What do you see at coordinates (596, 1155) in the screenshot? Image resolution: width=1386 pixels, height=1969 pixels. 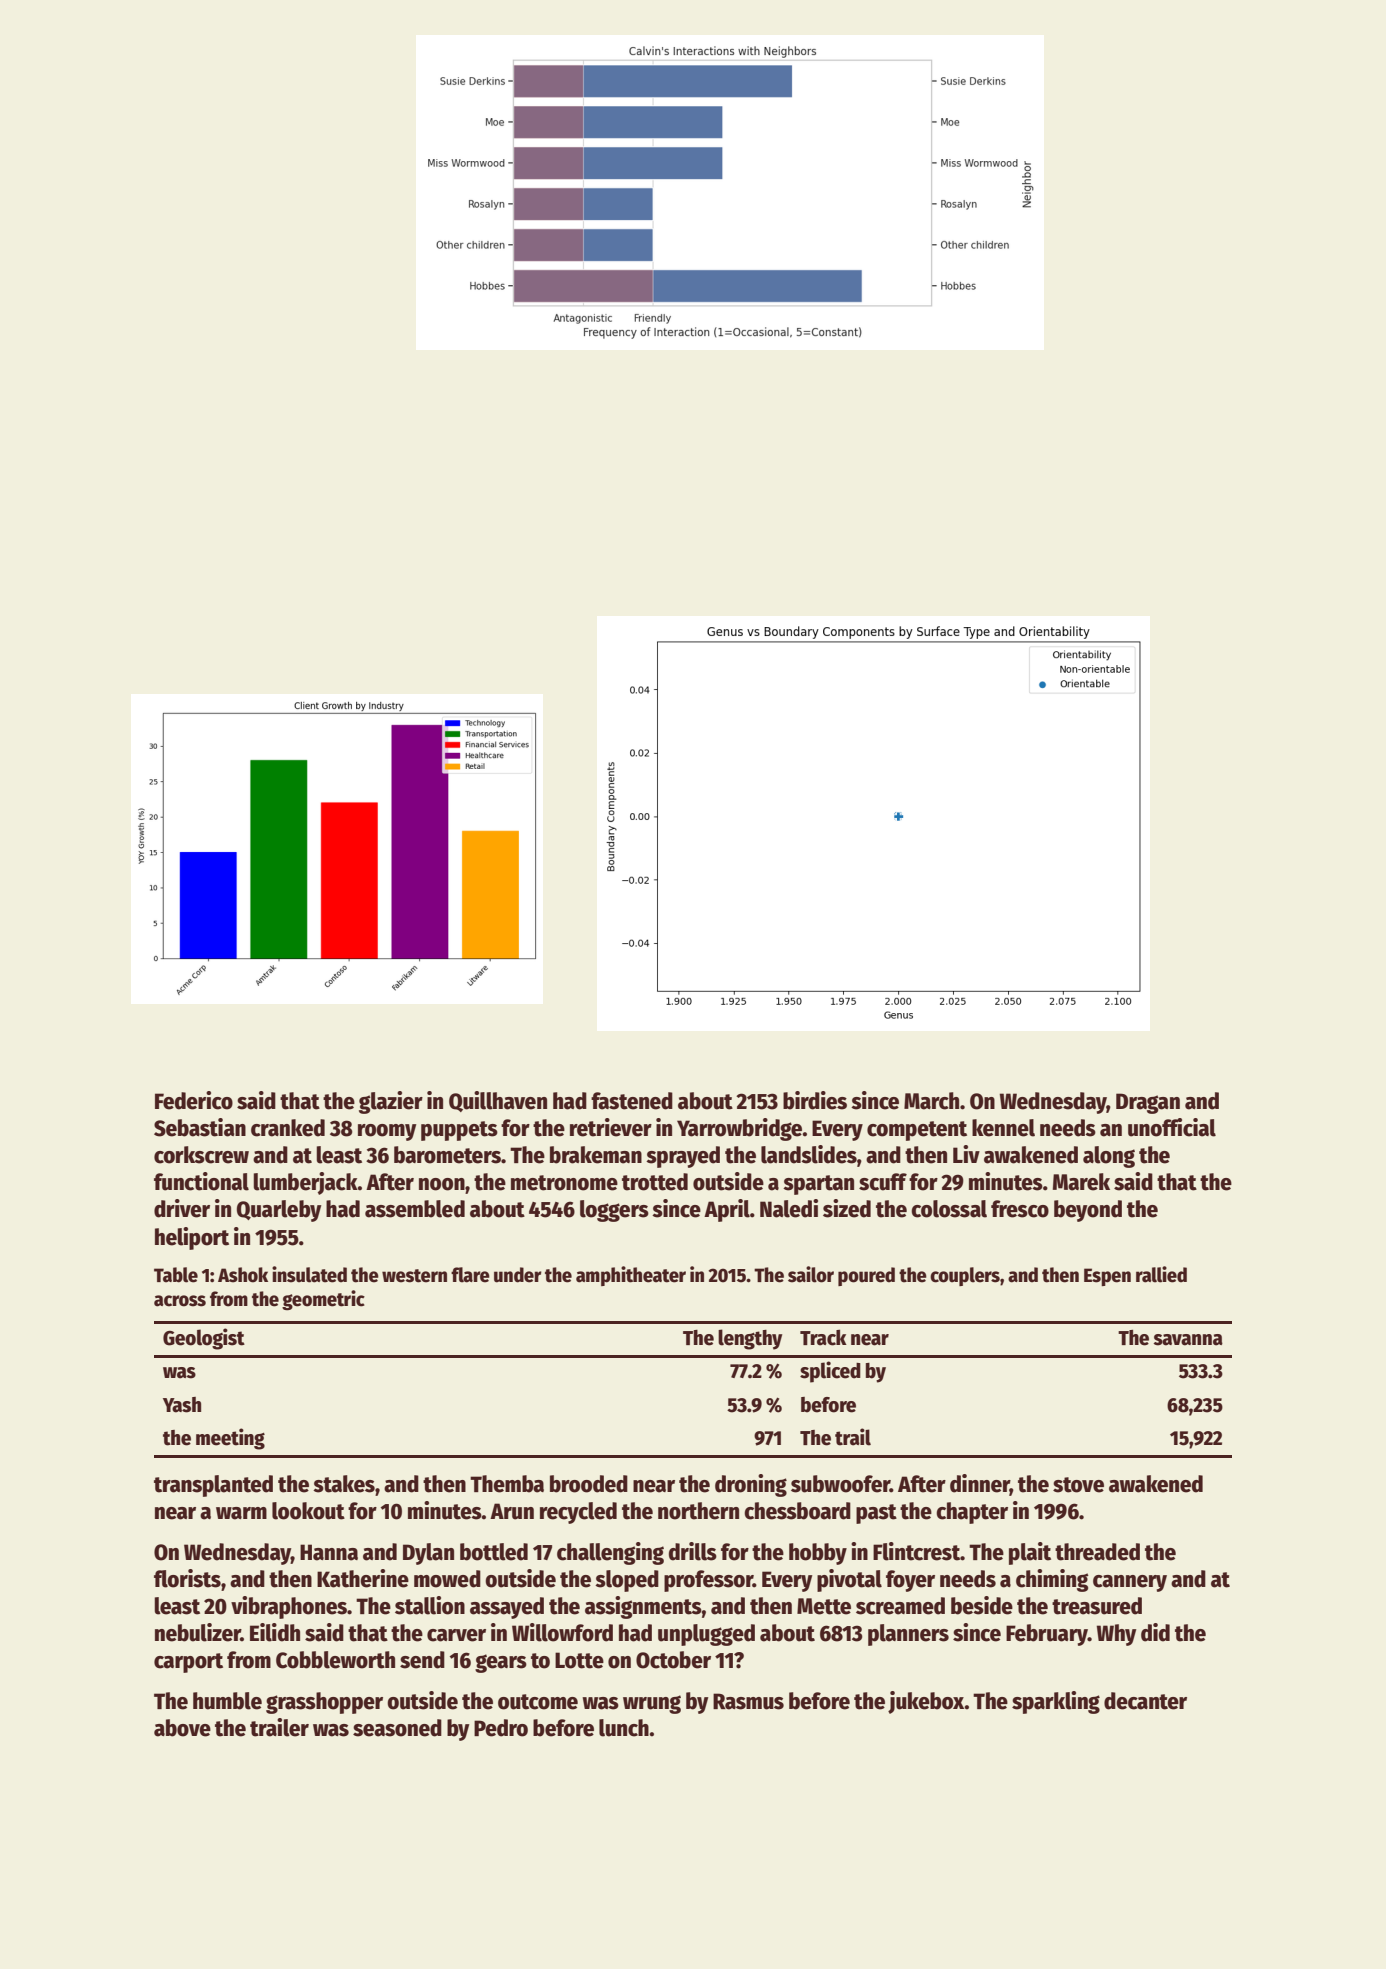 I see `brakeman` at bounding box center [596, 1155].
